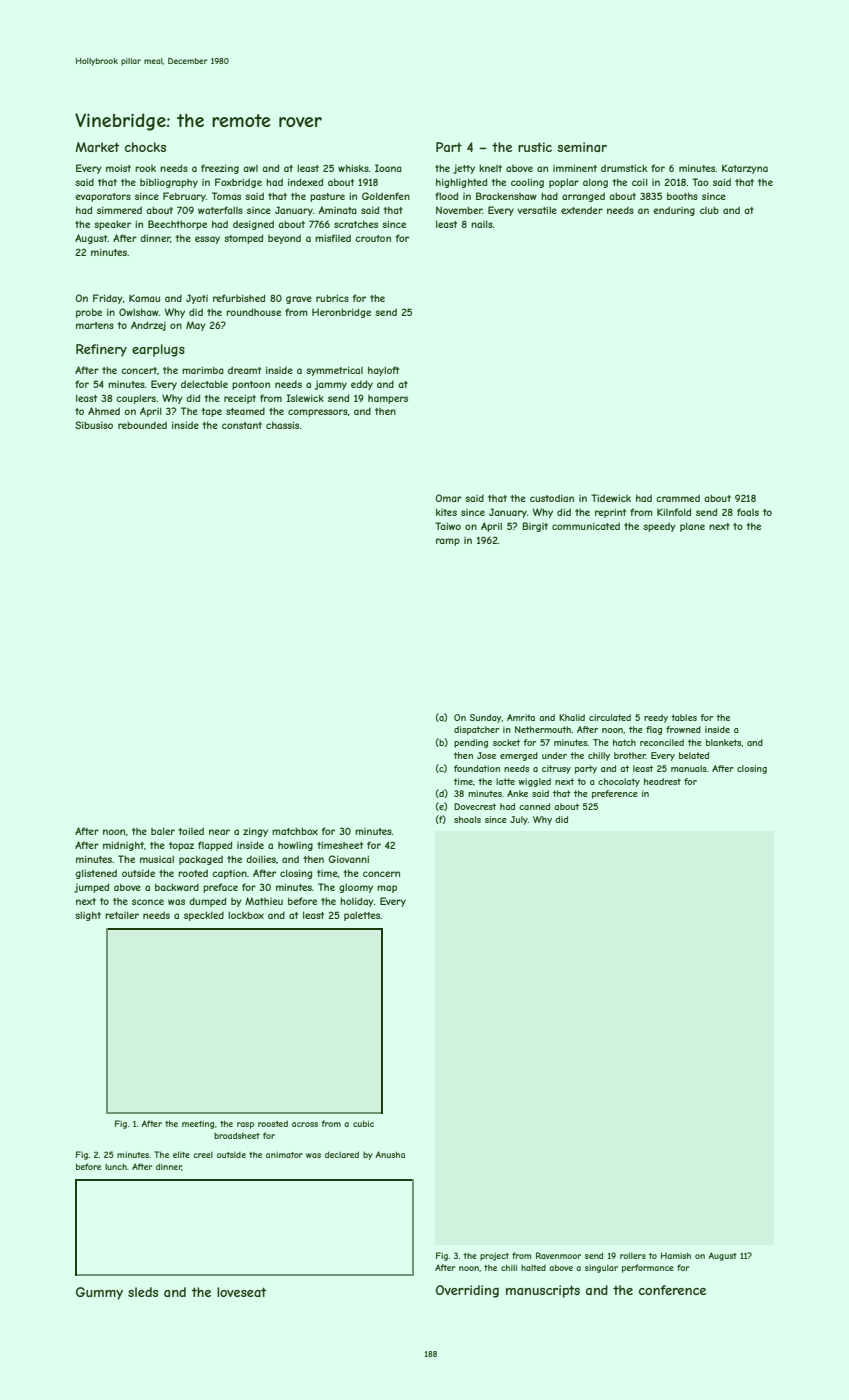 The image size is (849, 1400). What do you see at coordinates (611, 498) in the screenshot?
I see `Tidewick` at bounding box center [611, 498].
